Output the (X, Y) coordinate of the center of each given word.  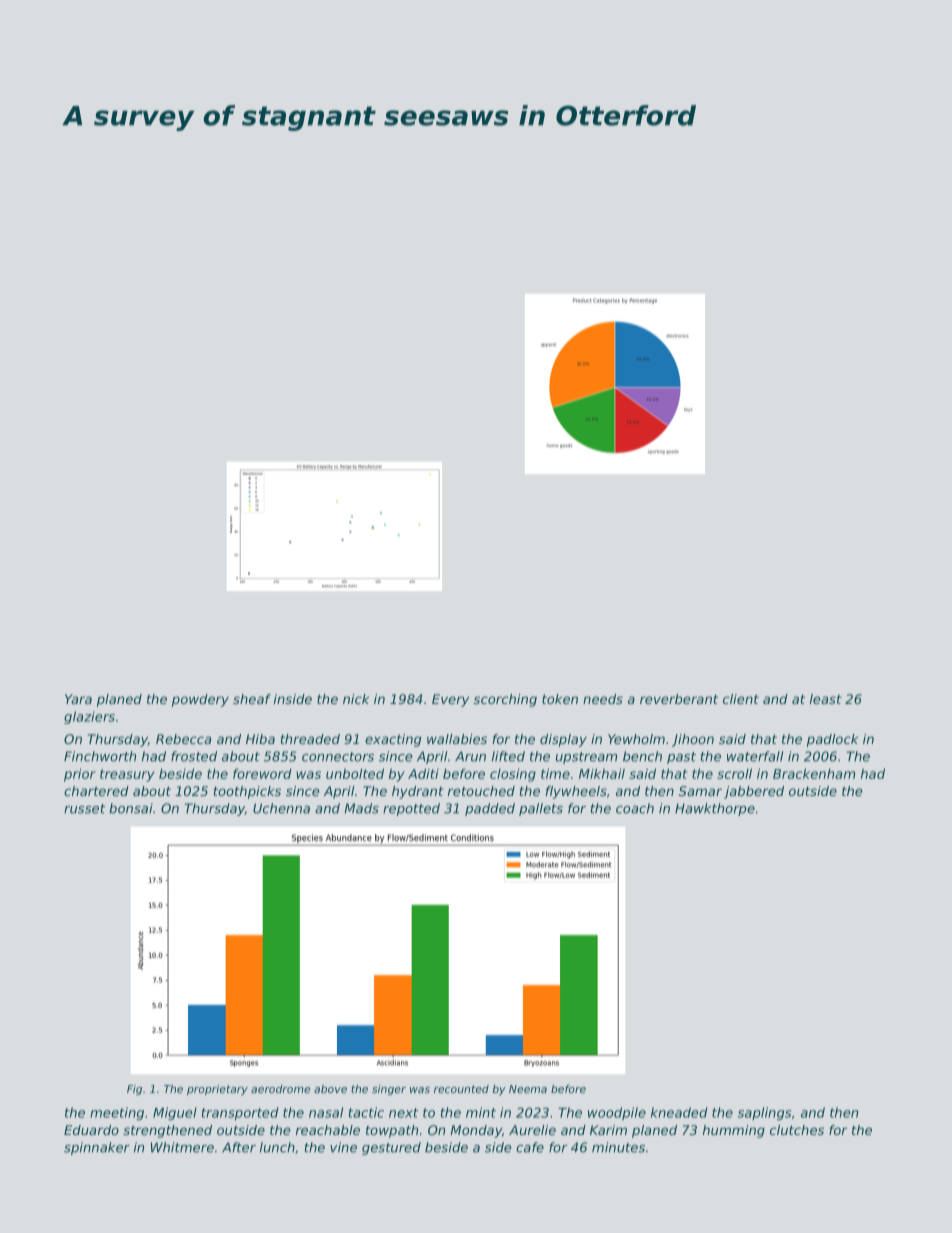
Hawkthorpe (715, 809)
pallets (541, 809)
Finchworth (100, 756)
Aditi (423, 773)
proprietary (217, 1090)
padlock (832, 740)
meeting (117, 1113)
